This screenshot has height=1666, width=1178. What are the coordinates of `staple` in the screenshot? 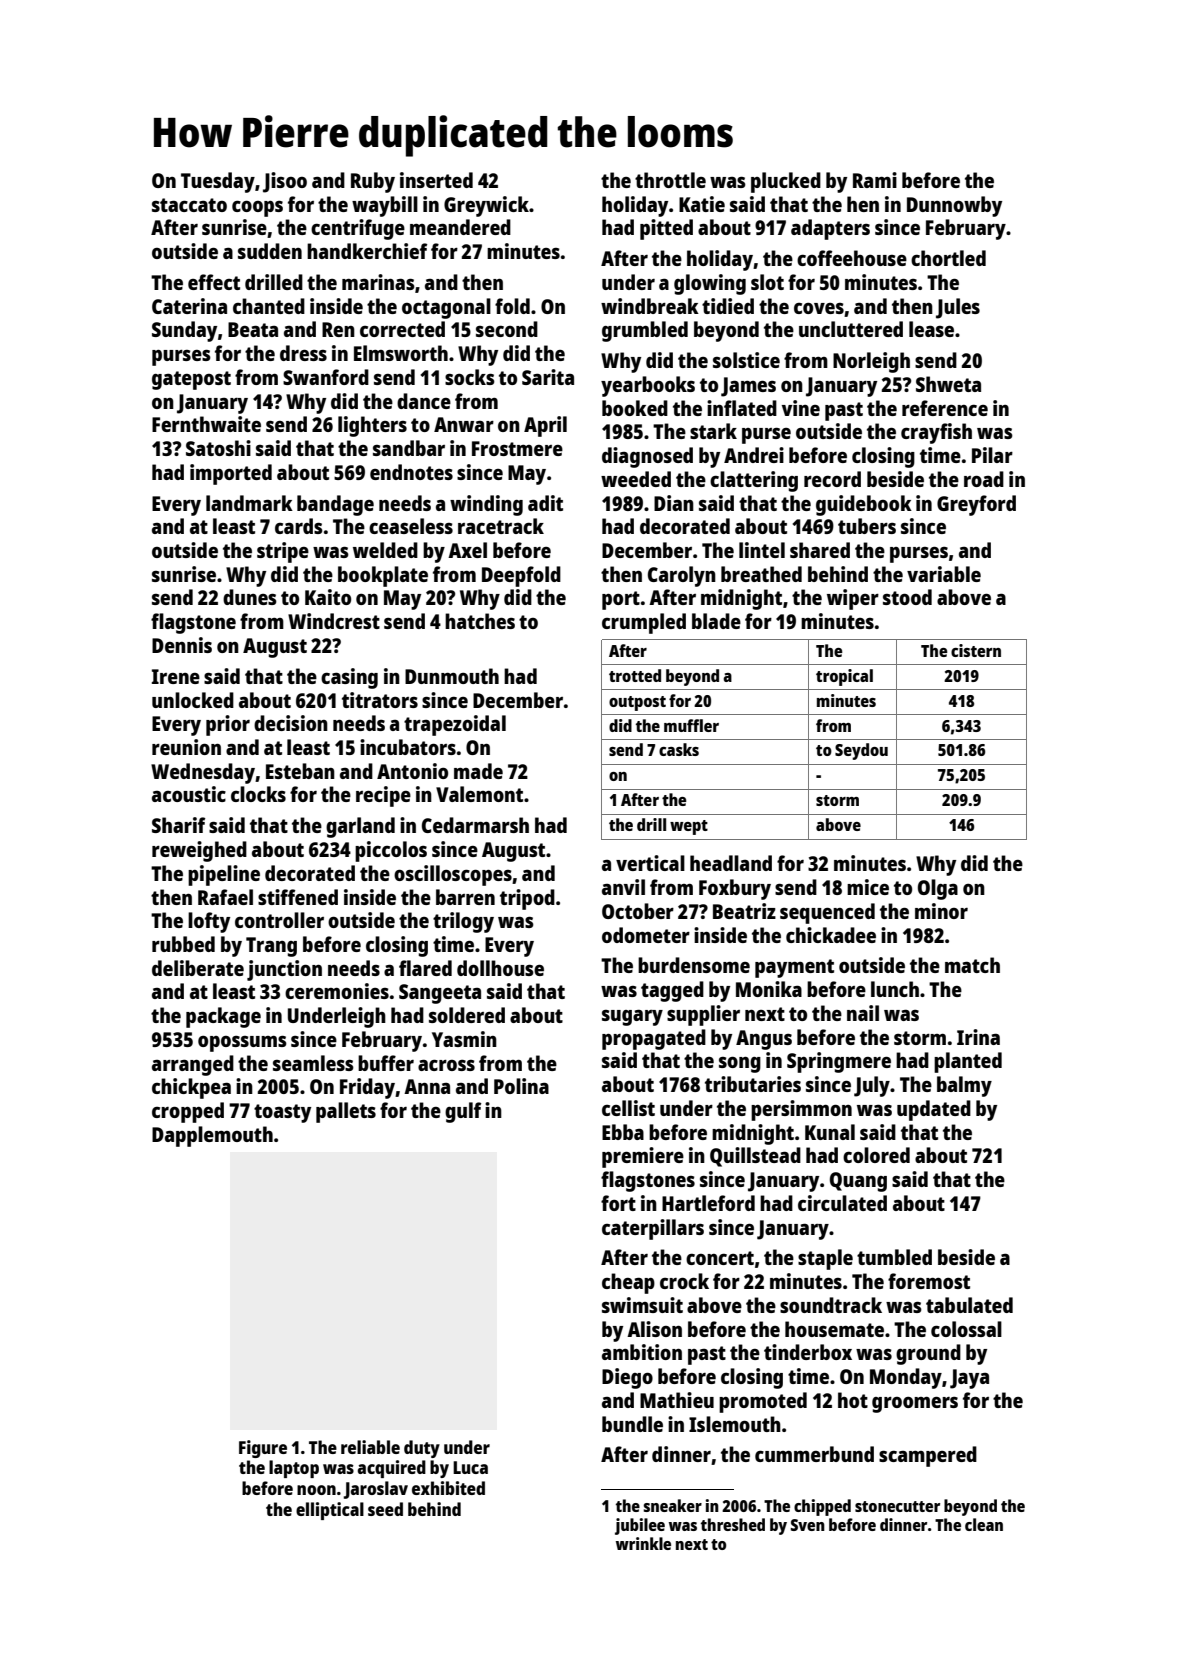 It's located at (825, 1259).
